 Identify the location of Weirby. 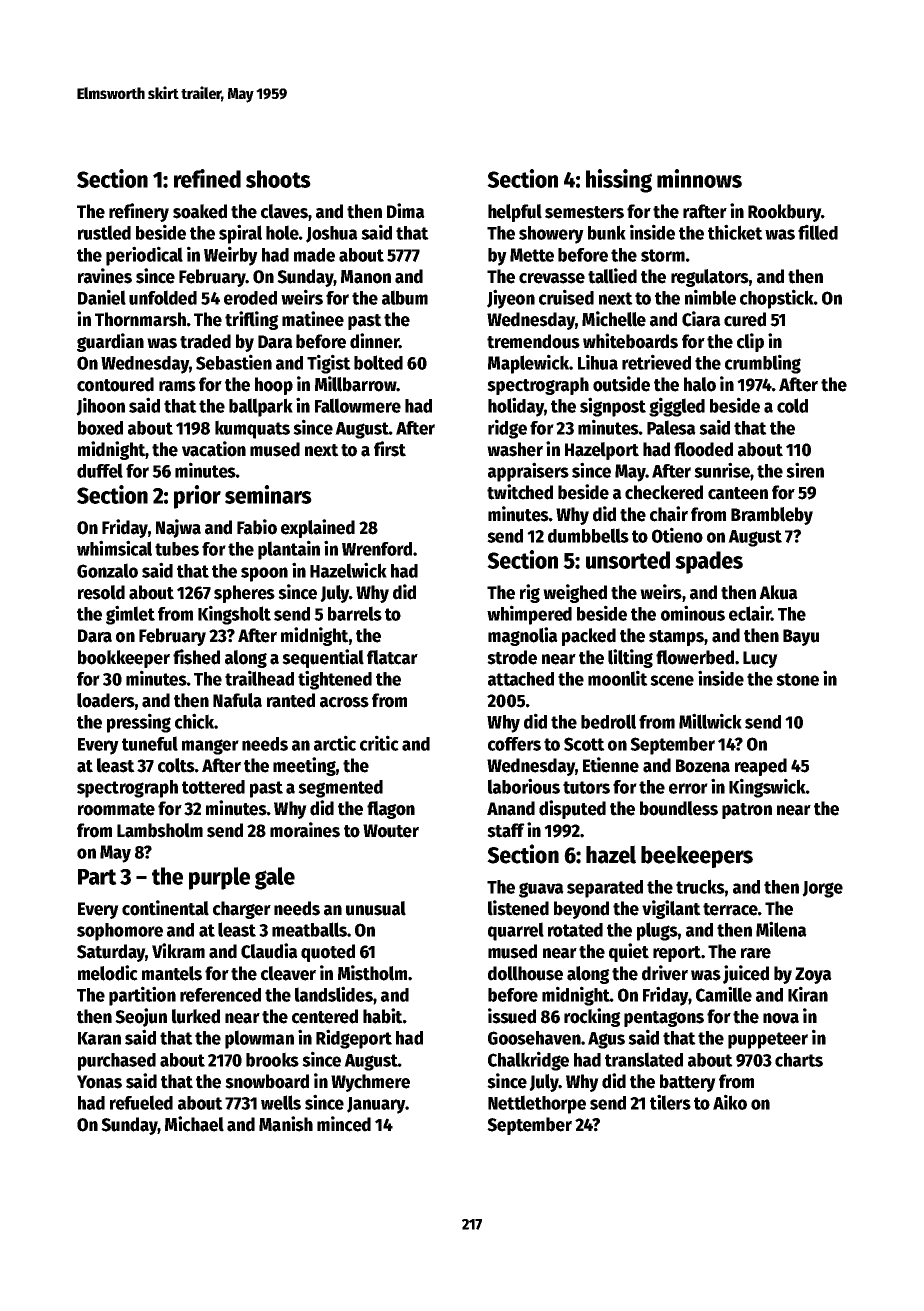
(231, 256).
